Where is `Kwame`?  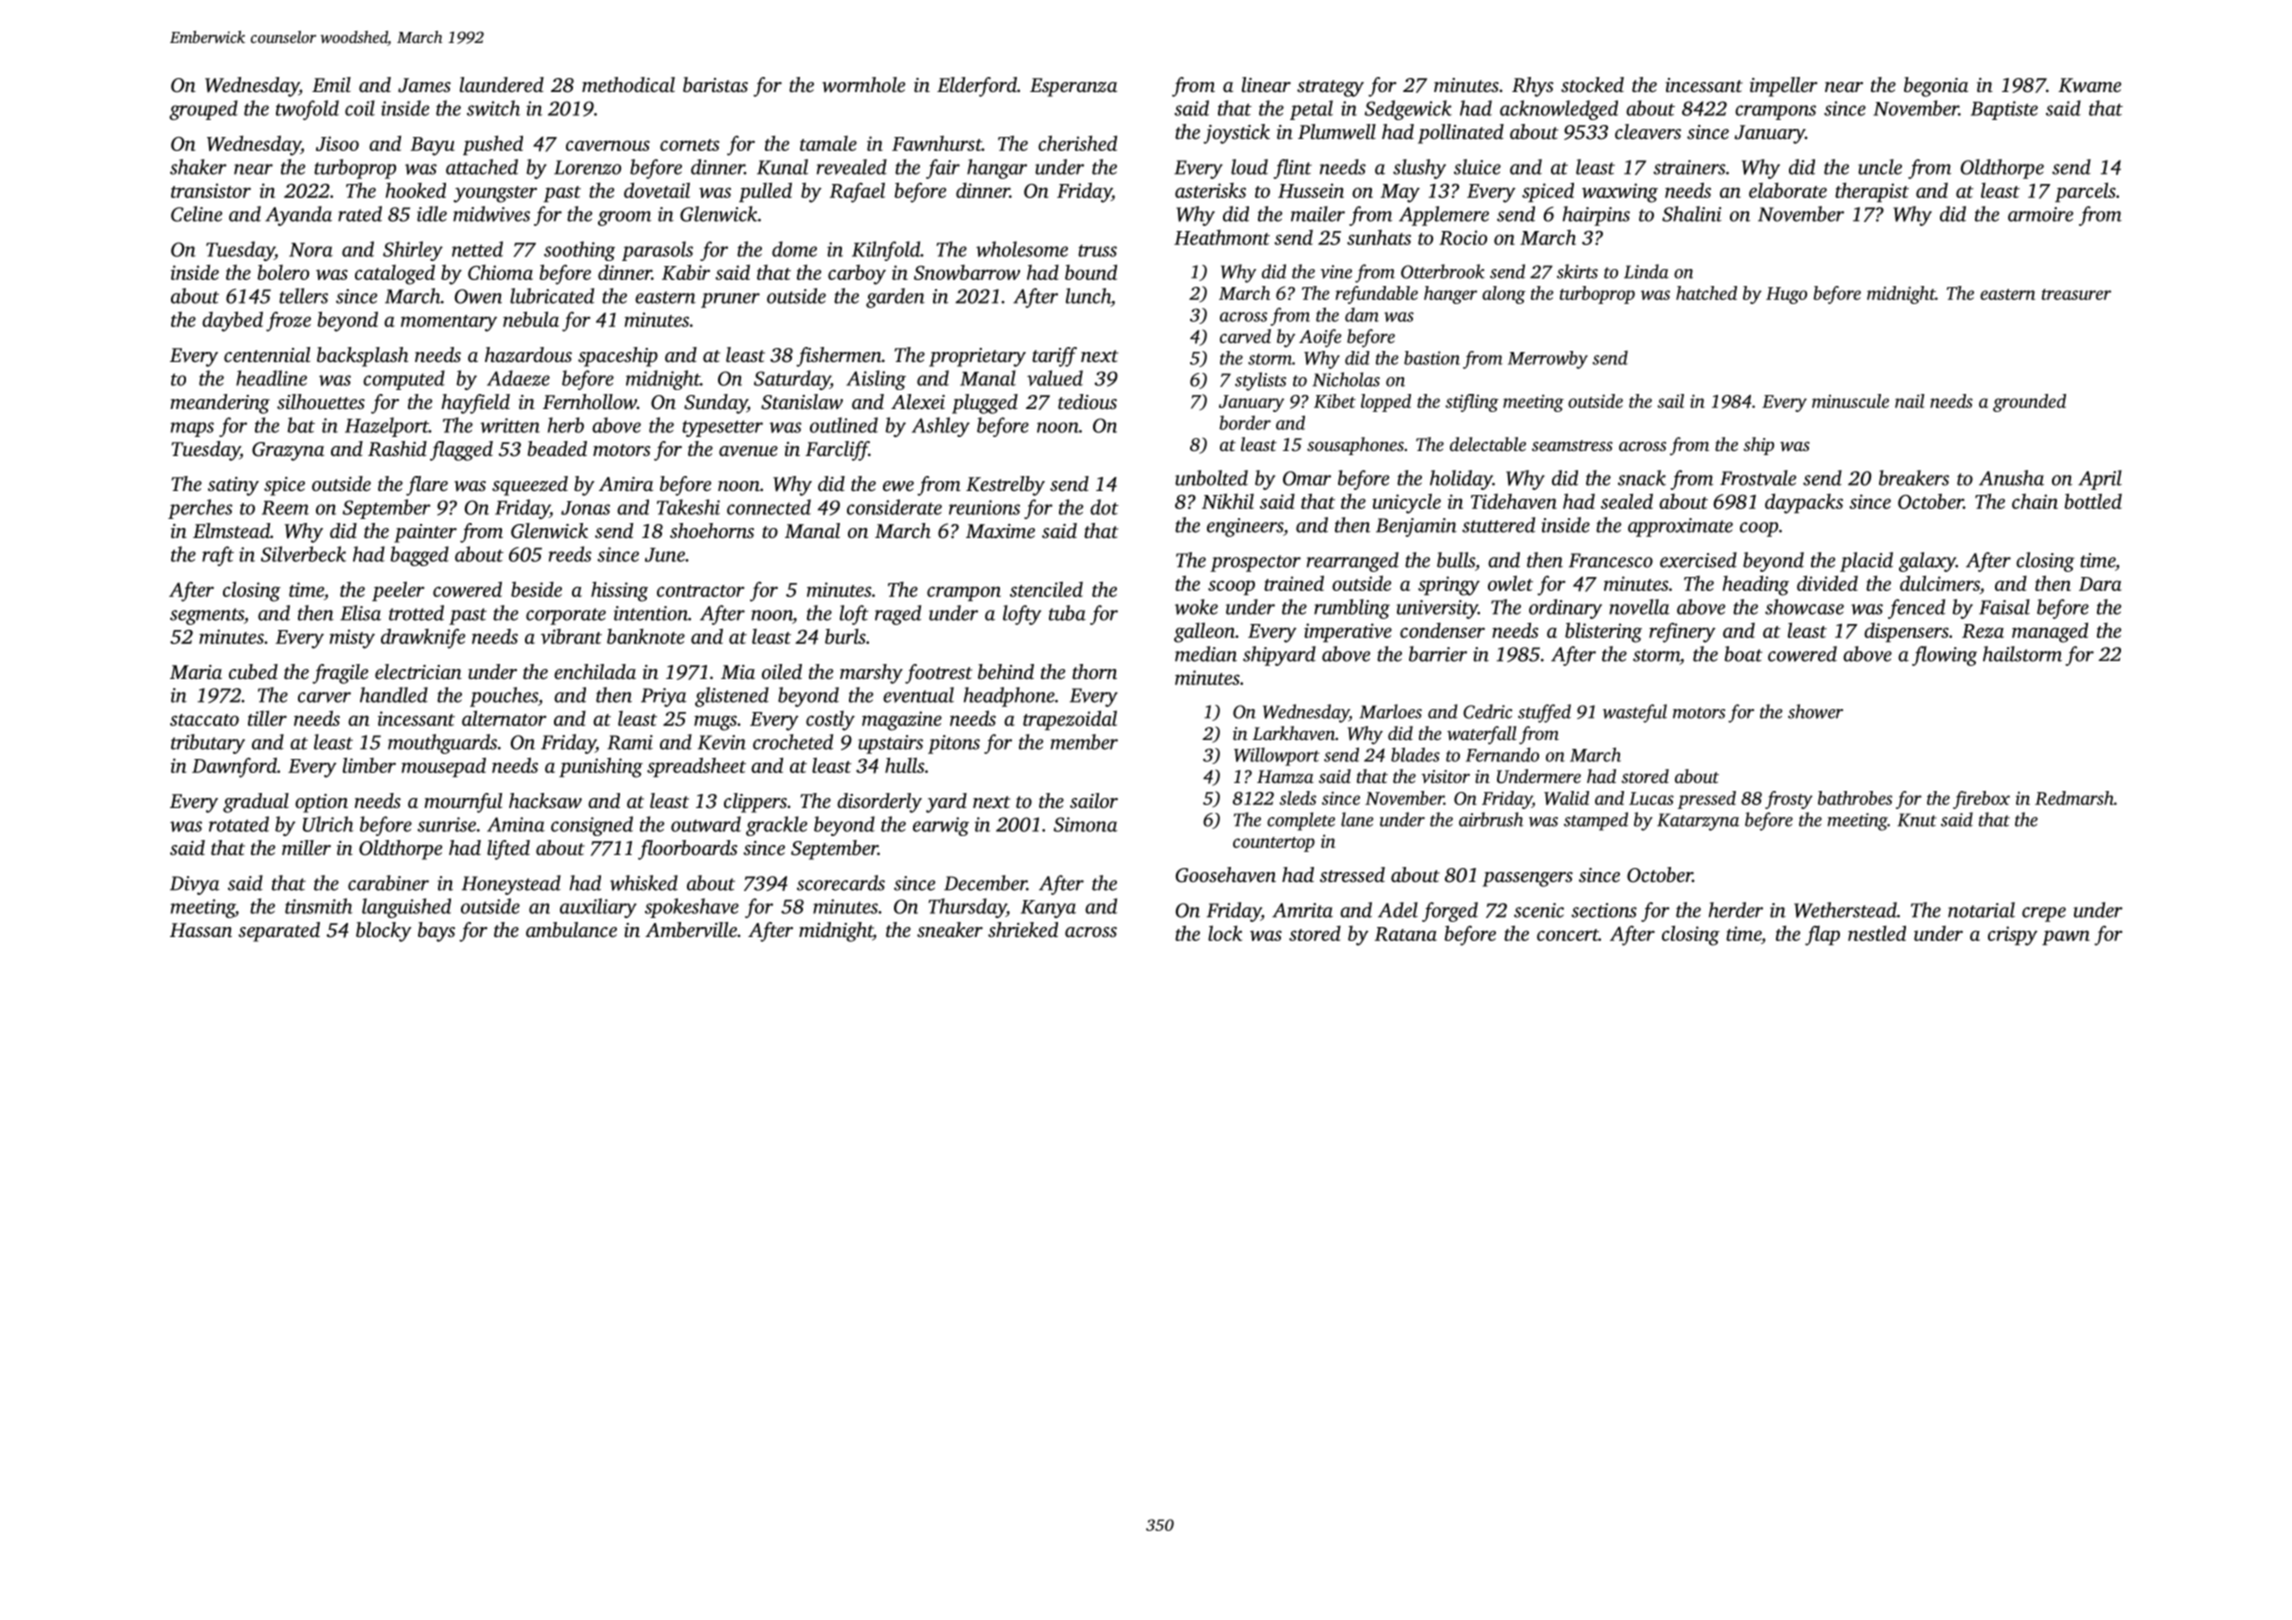 Kwame is located at coordinates (2089, 85).
